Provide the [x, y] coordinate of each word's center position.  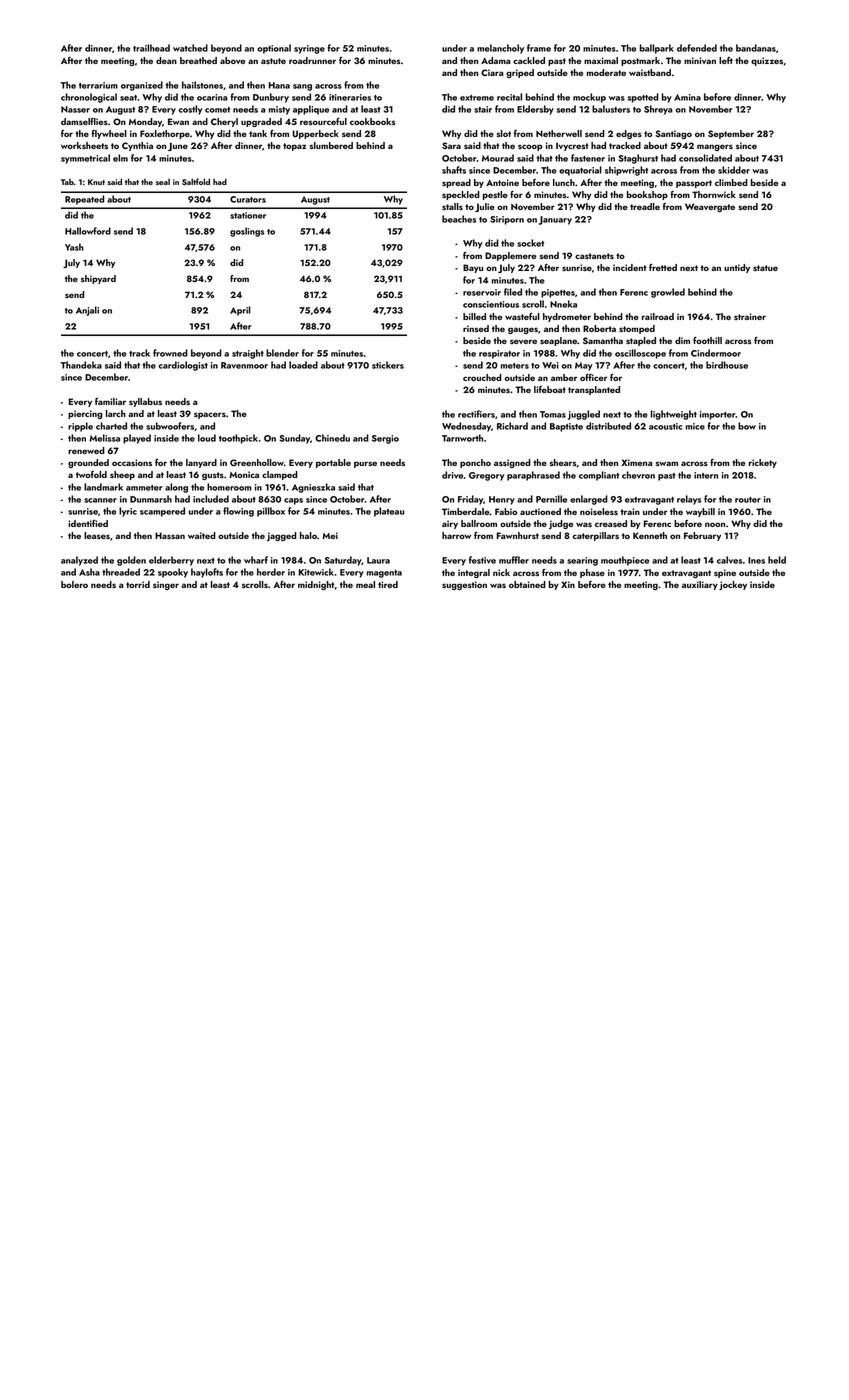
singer [166, 585]
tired [388, 584]
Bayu [473, 268]
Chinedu [332, 438]
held [777, 560]
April [240, 311]
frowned [170, 353]
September [731, 134]
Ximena [637, 462]
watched [190, 48]
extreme [477, 98]
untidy [737, 268]
